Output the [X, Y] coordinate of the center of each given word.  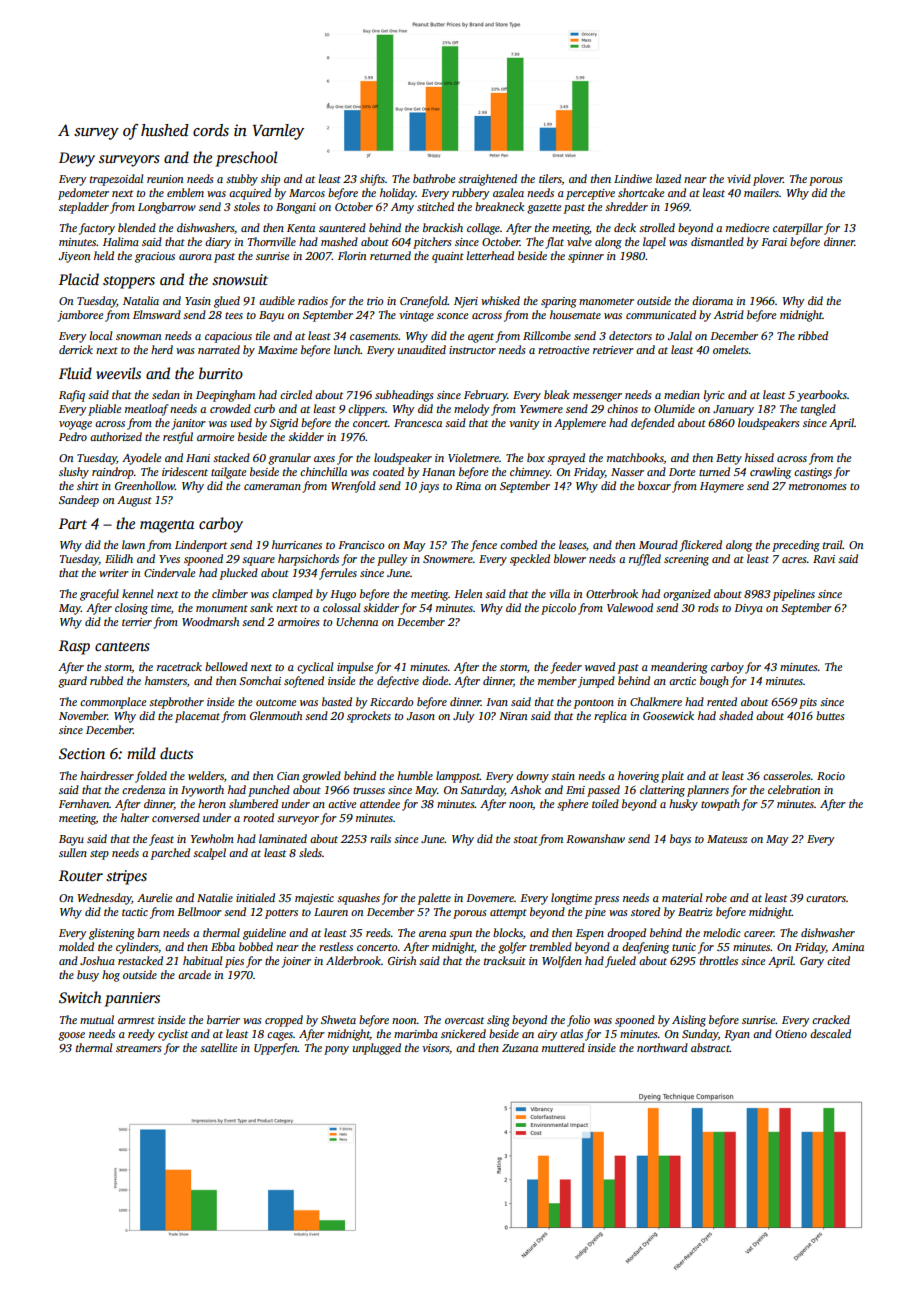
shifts [372, 180]
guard [72, 682]
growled [321, 777]
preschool [247, 159]
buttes [830, 715]
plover [768, 180]
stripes [126, 877]
